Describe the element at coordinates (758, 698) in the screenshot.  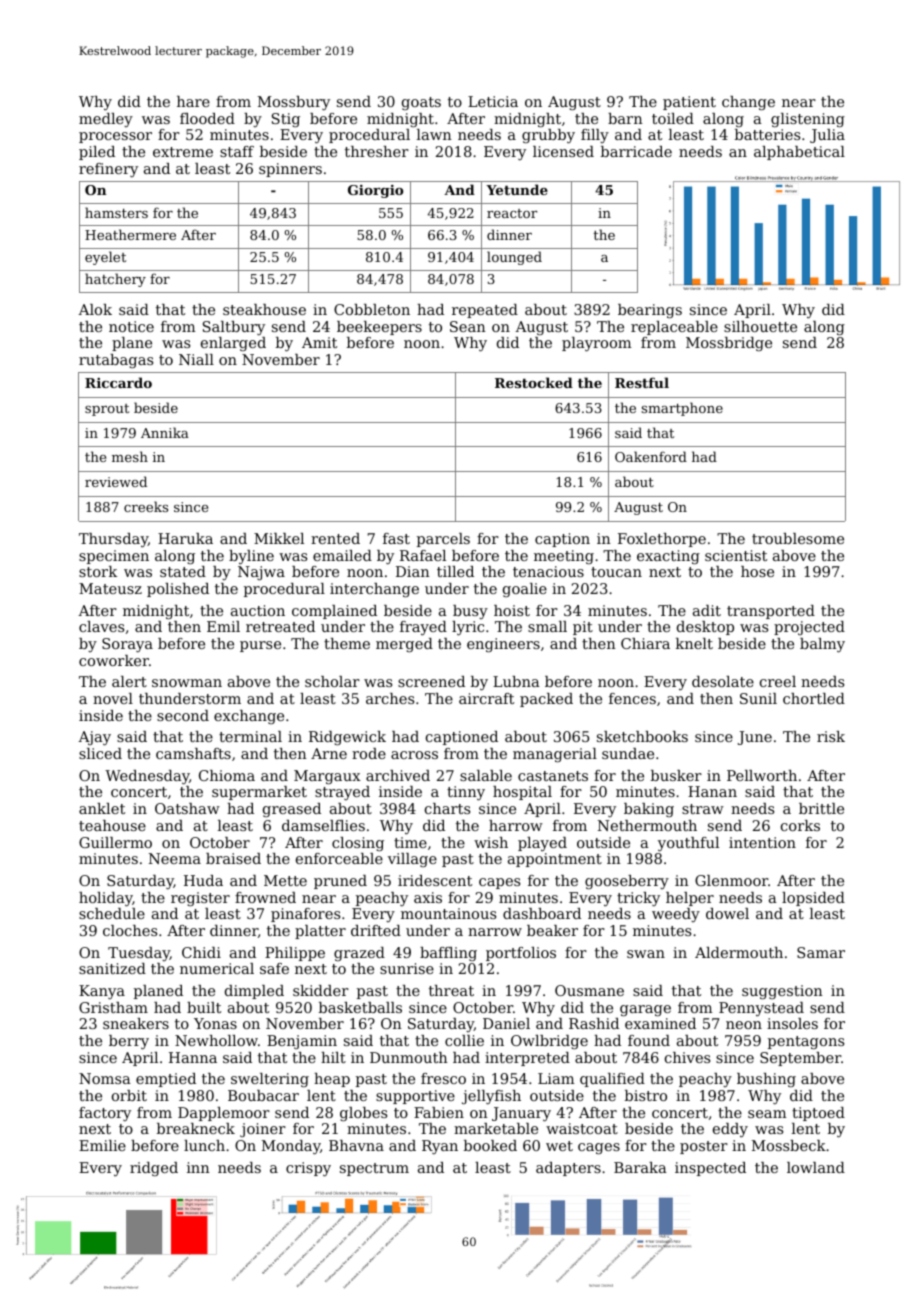
I see `Sunil` at that location.
